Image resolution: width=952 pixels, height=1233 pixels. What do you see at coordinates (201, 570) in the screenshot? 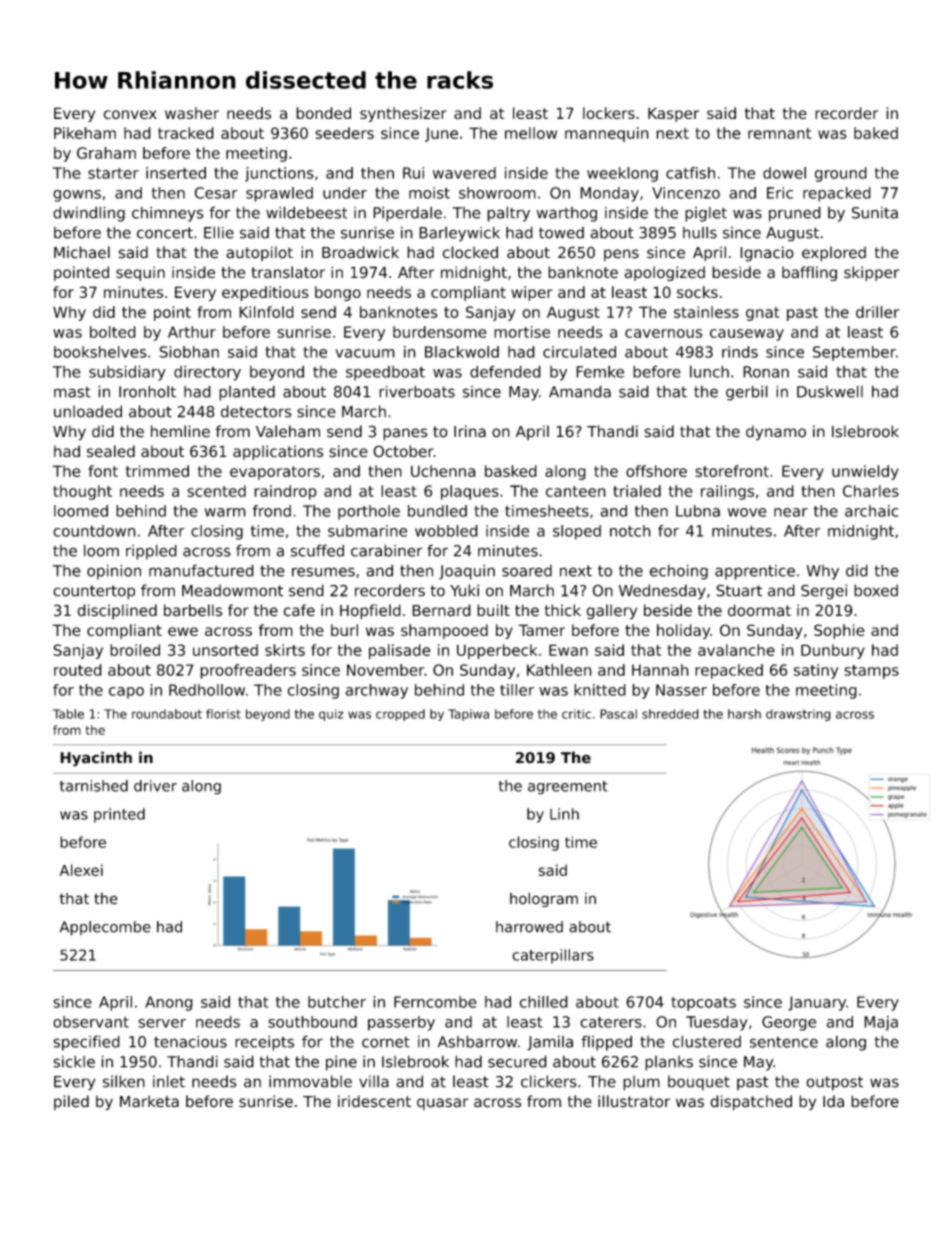
I see `manufactured` at bounding box center [201, 570].
